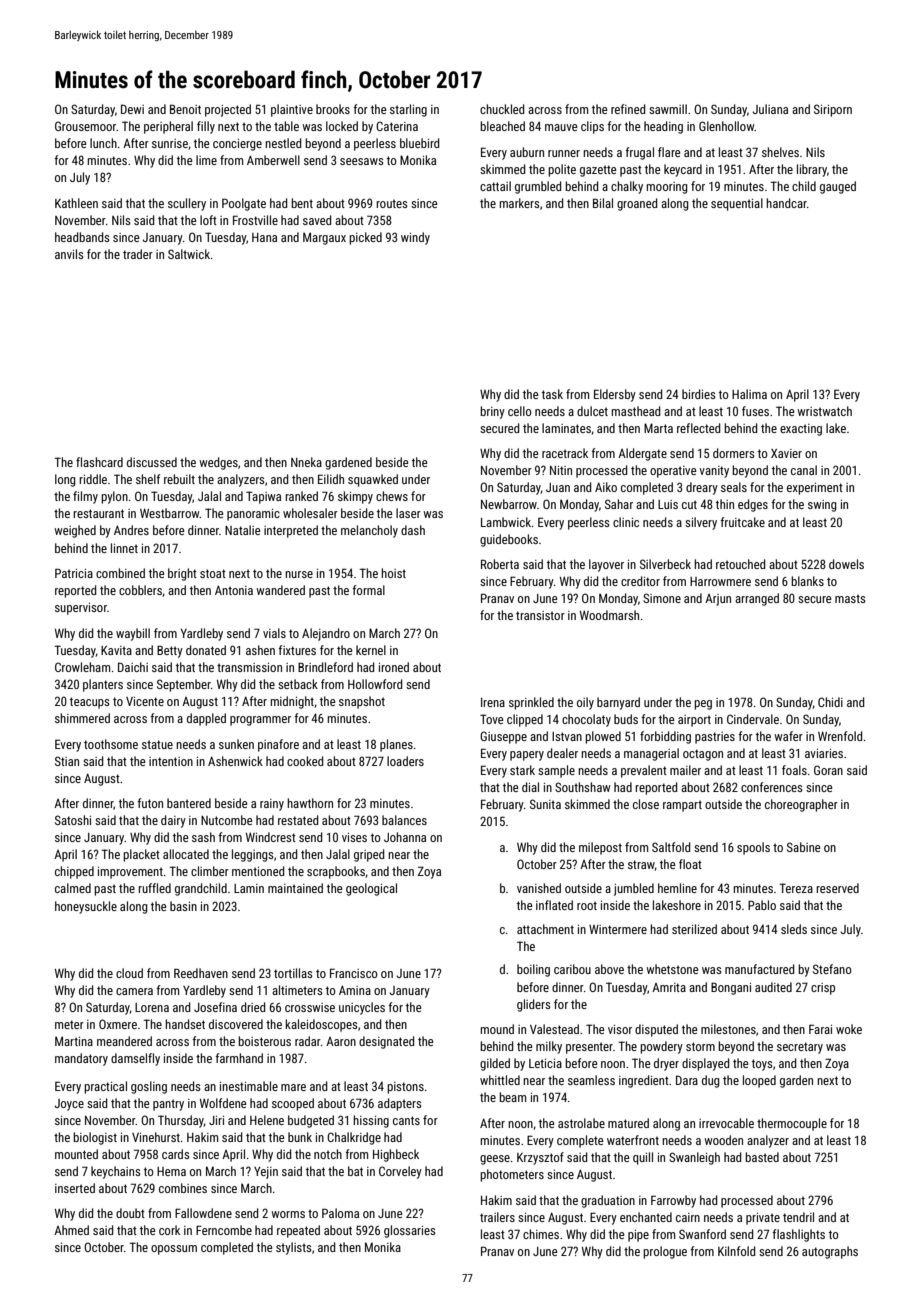 The image size is (924, 1308). I want to click on Eilidh, so click(331, 479).
